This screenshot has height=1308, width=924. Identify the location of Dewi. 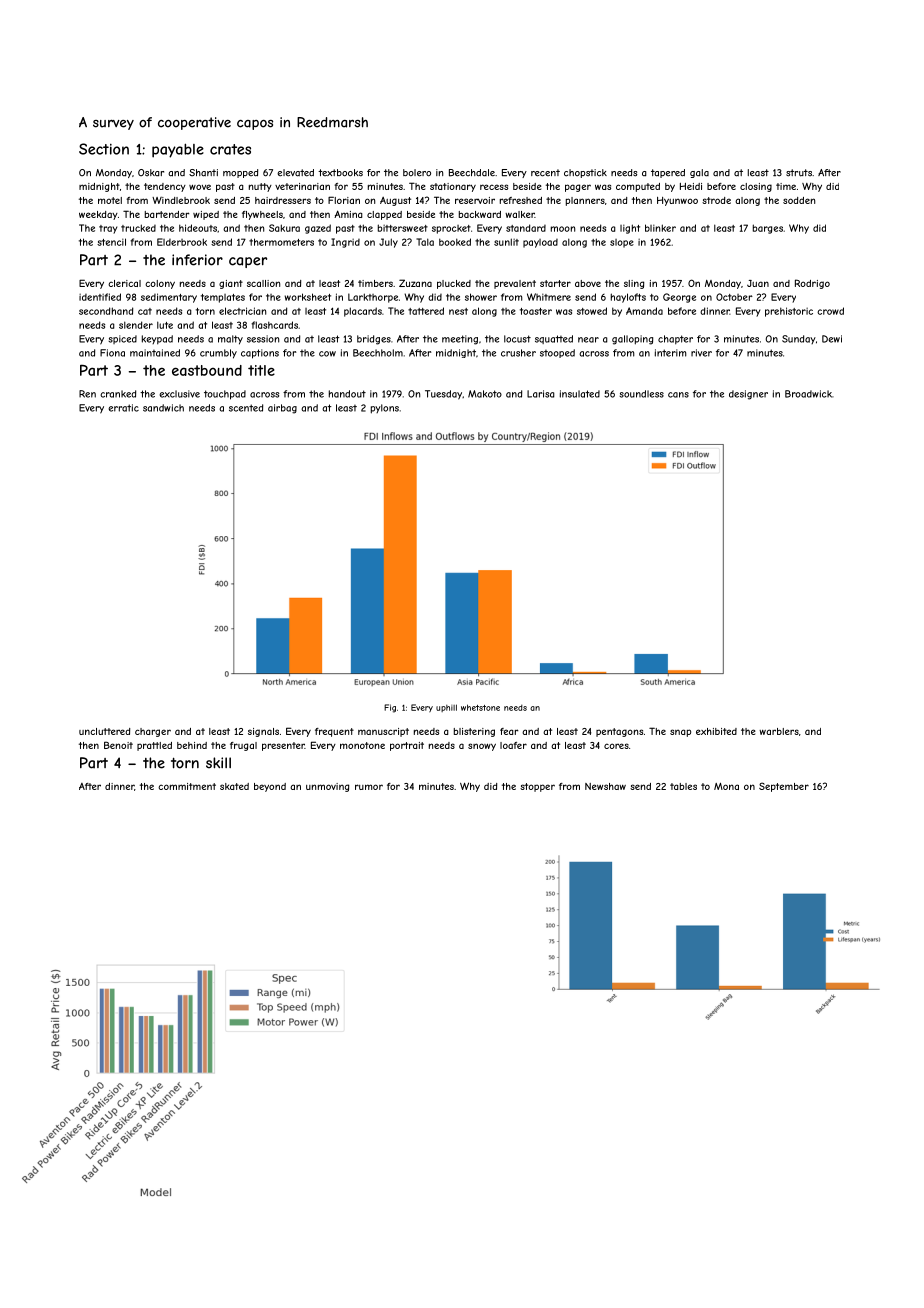
(832, 339).
